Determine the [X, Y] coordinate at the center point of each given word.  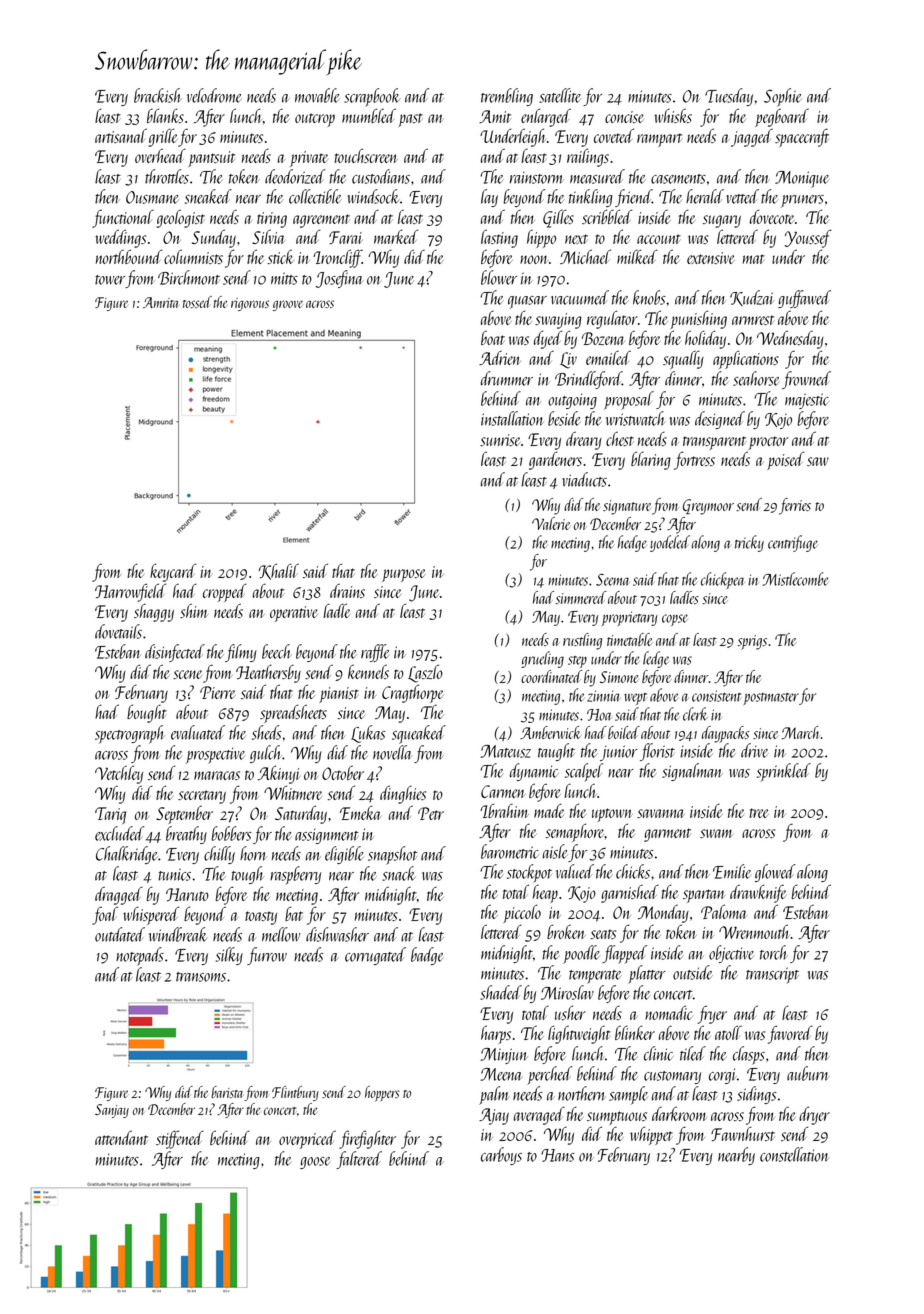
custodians [381, 176]
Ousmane [152, 197]
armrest [753, 320]
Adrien [500, 358]
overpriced [307, 1139]
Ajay [494, 1116]
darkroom [679, 1113]
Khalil [279, 571]
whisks [673, 116]
